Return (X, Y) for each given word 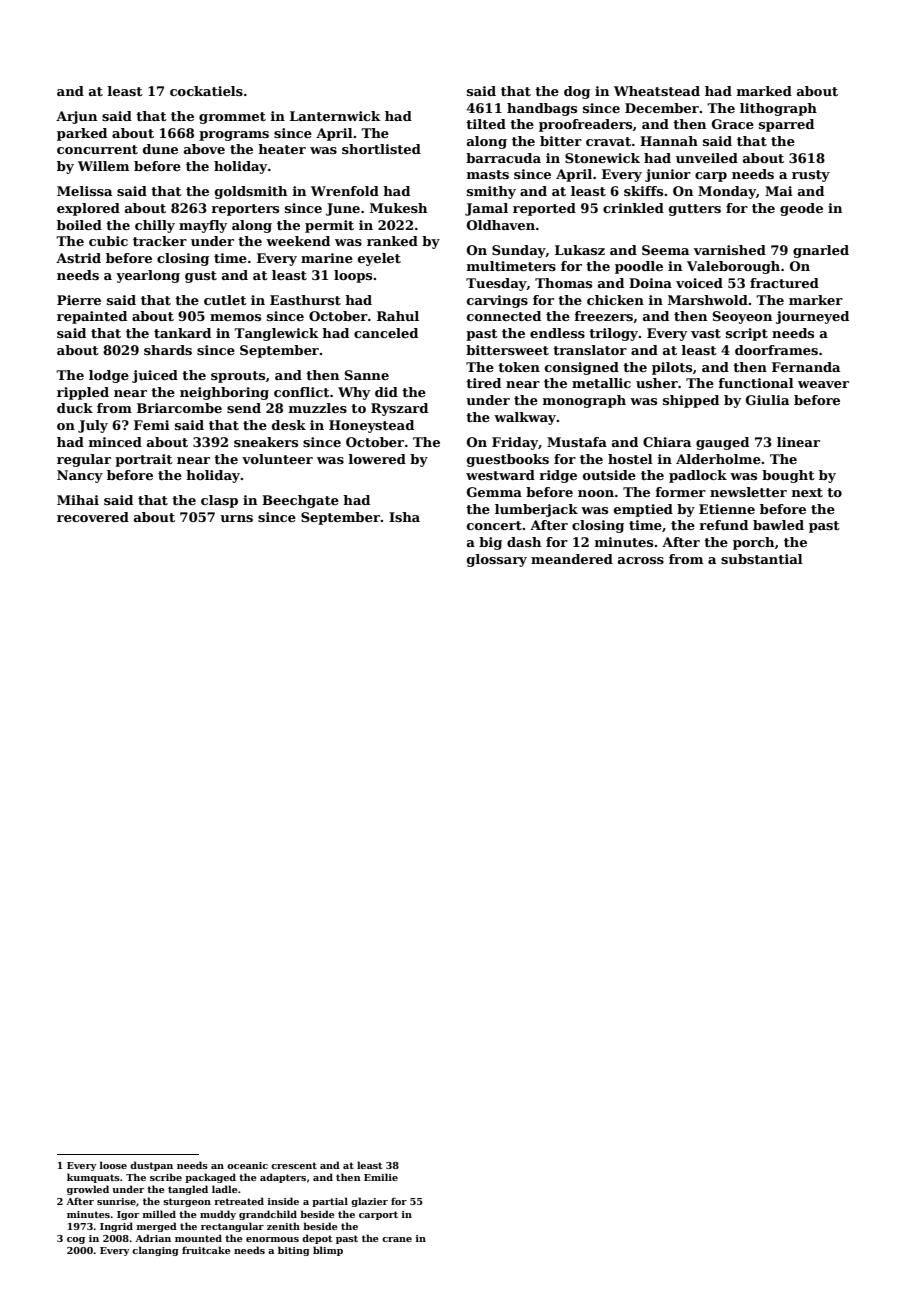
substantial (762, 559)
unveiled (707, 158)
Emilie (381, 1177)
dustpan (151, 1166)
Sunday (519, 251)
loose (113, 1165)
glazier (369, 1202)
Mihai (78, 500)
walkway (525, 418)
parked (82, 134)
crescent (294, 1165)
